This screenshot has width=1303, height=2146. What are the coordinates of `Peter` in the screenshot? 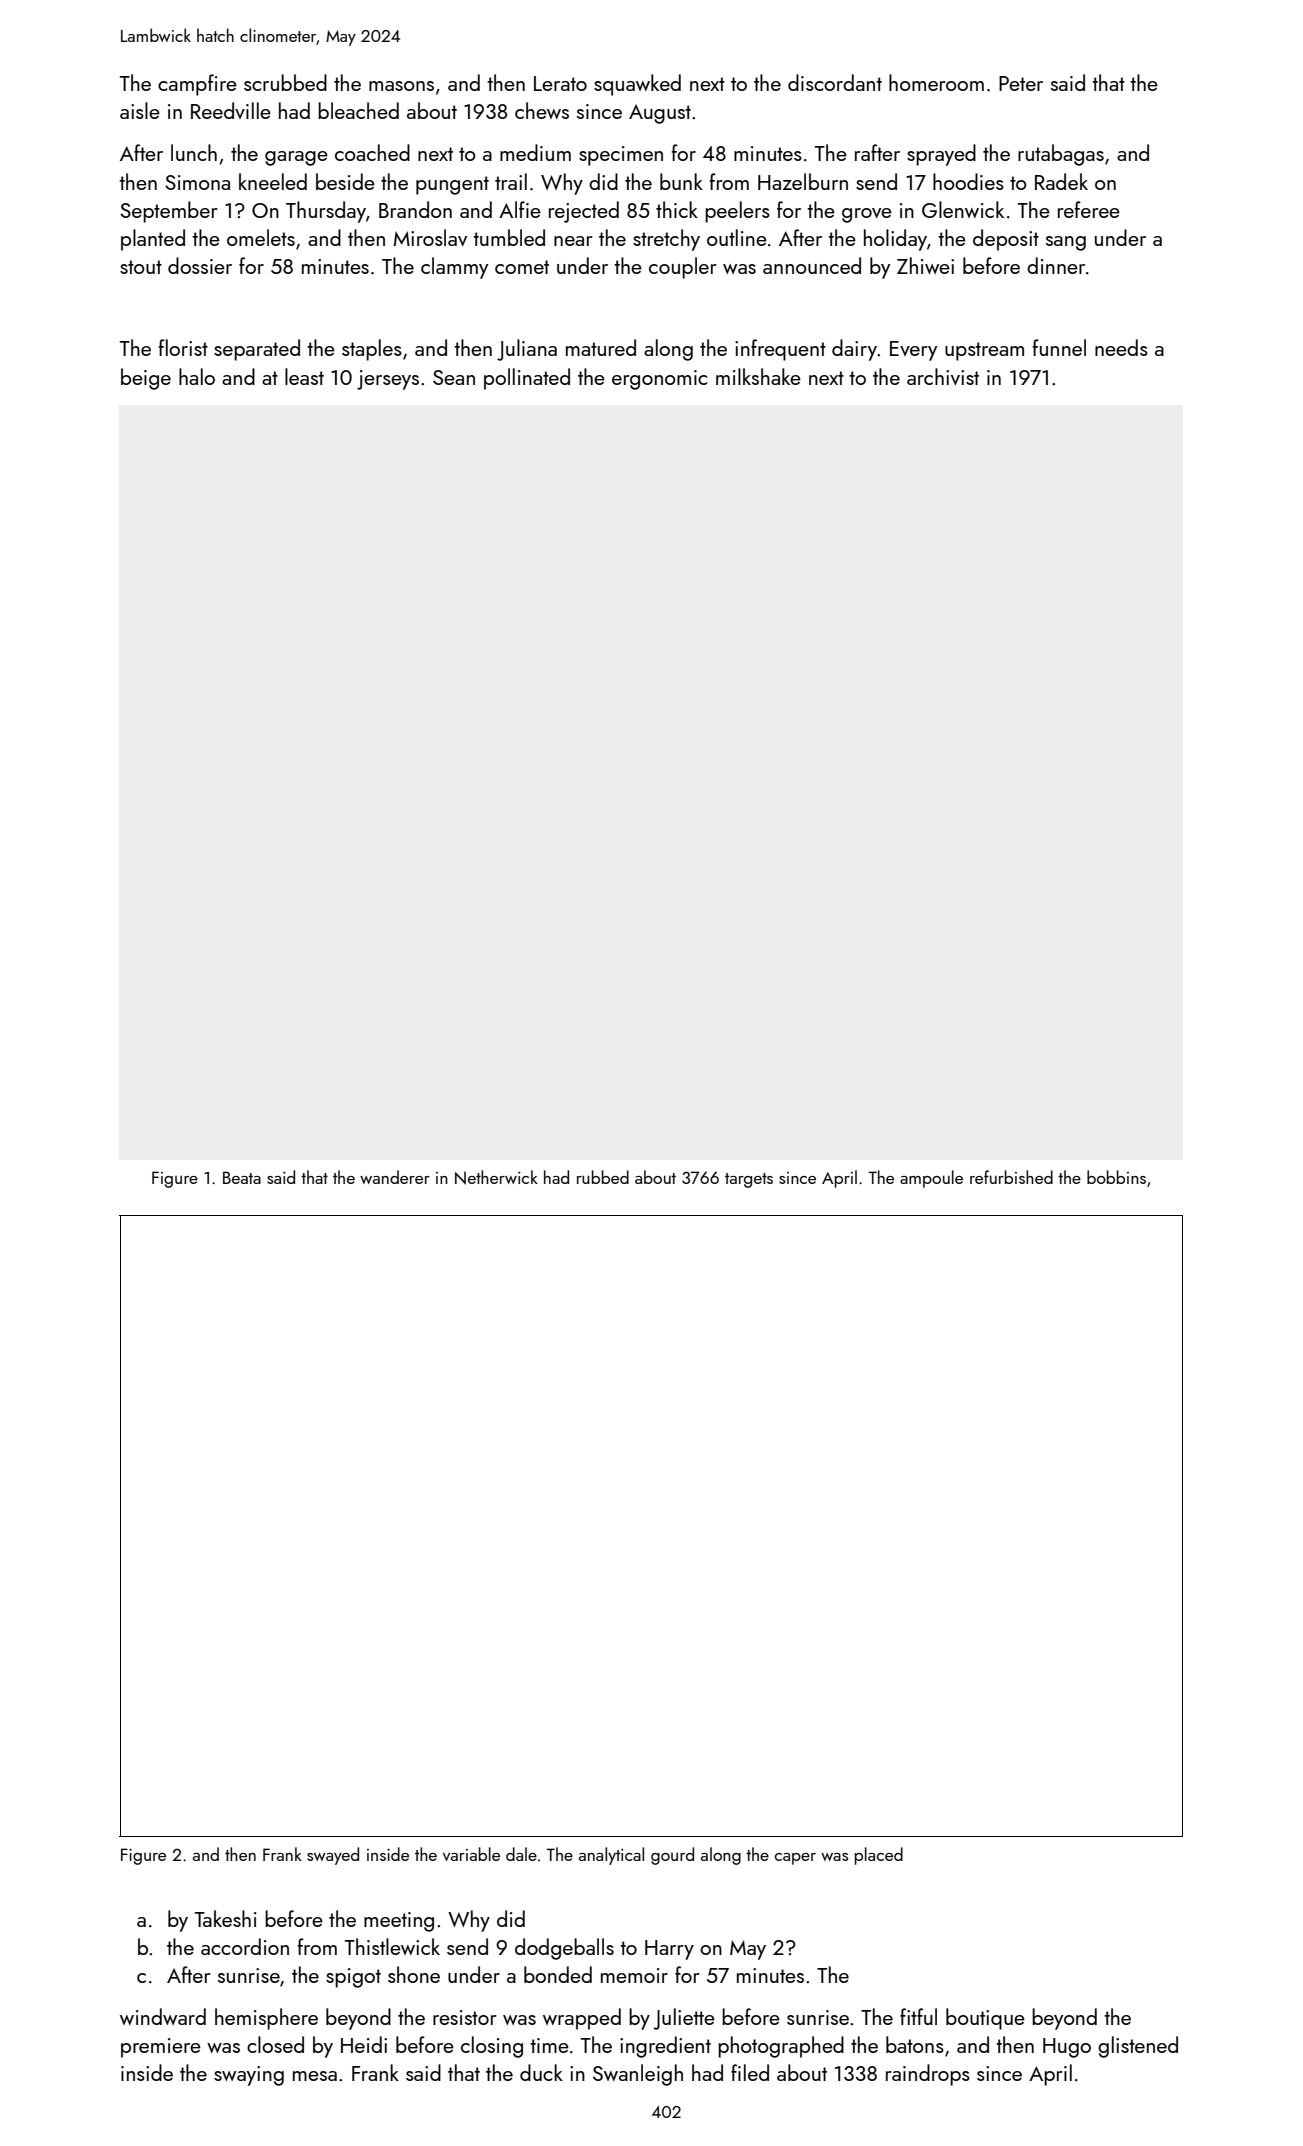 It's located at (1021, 83).
